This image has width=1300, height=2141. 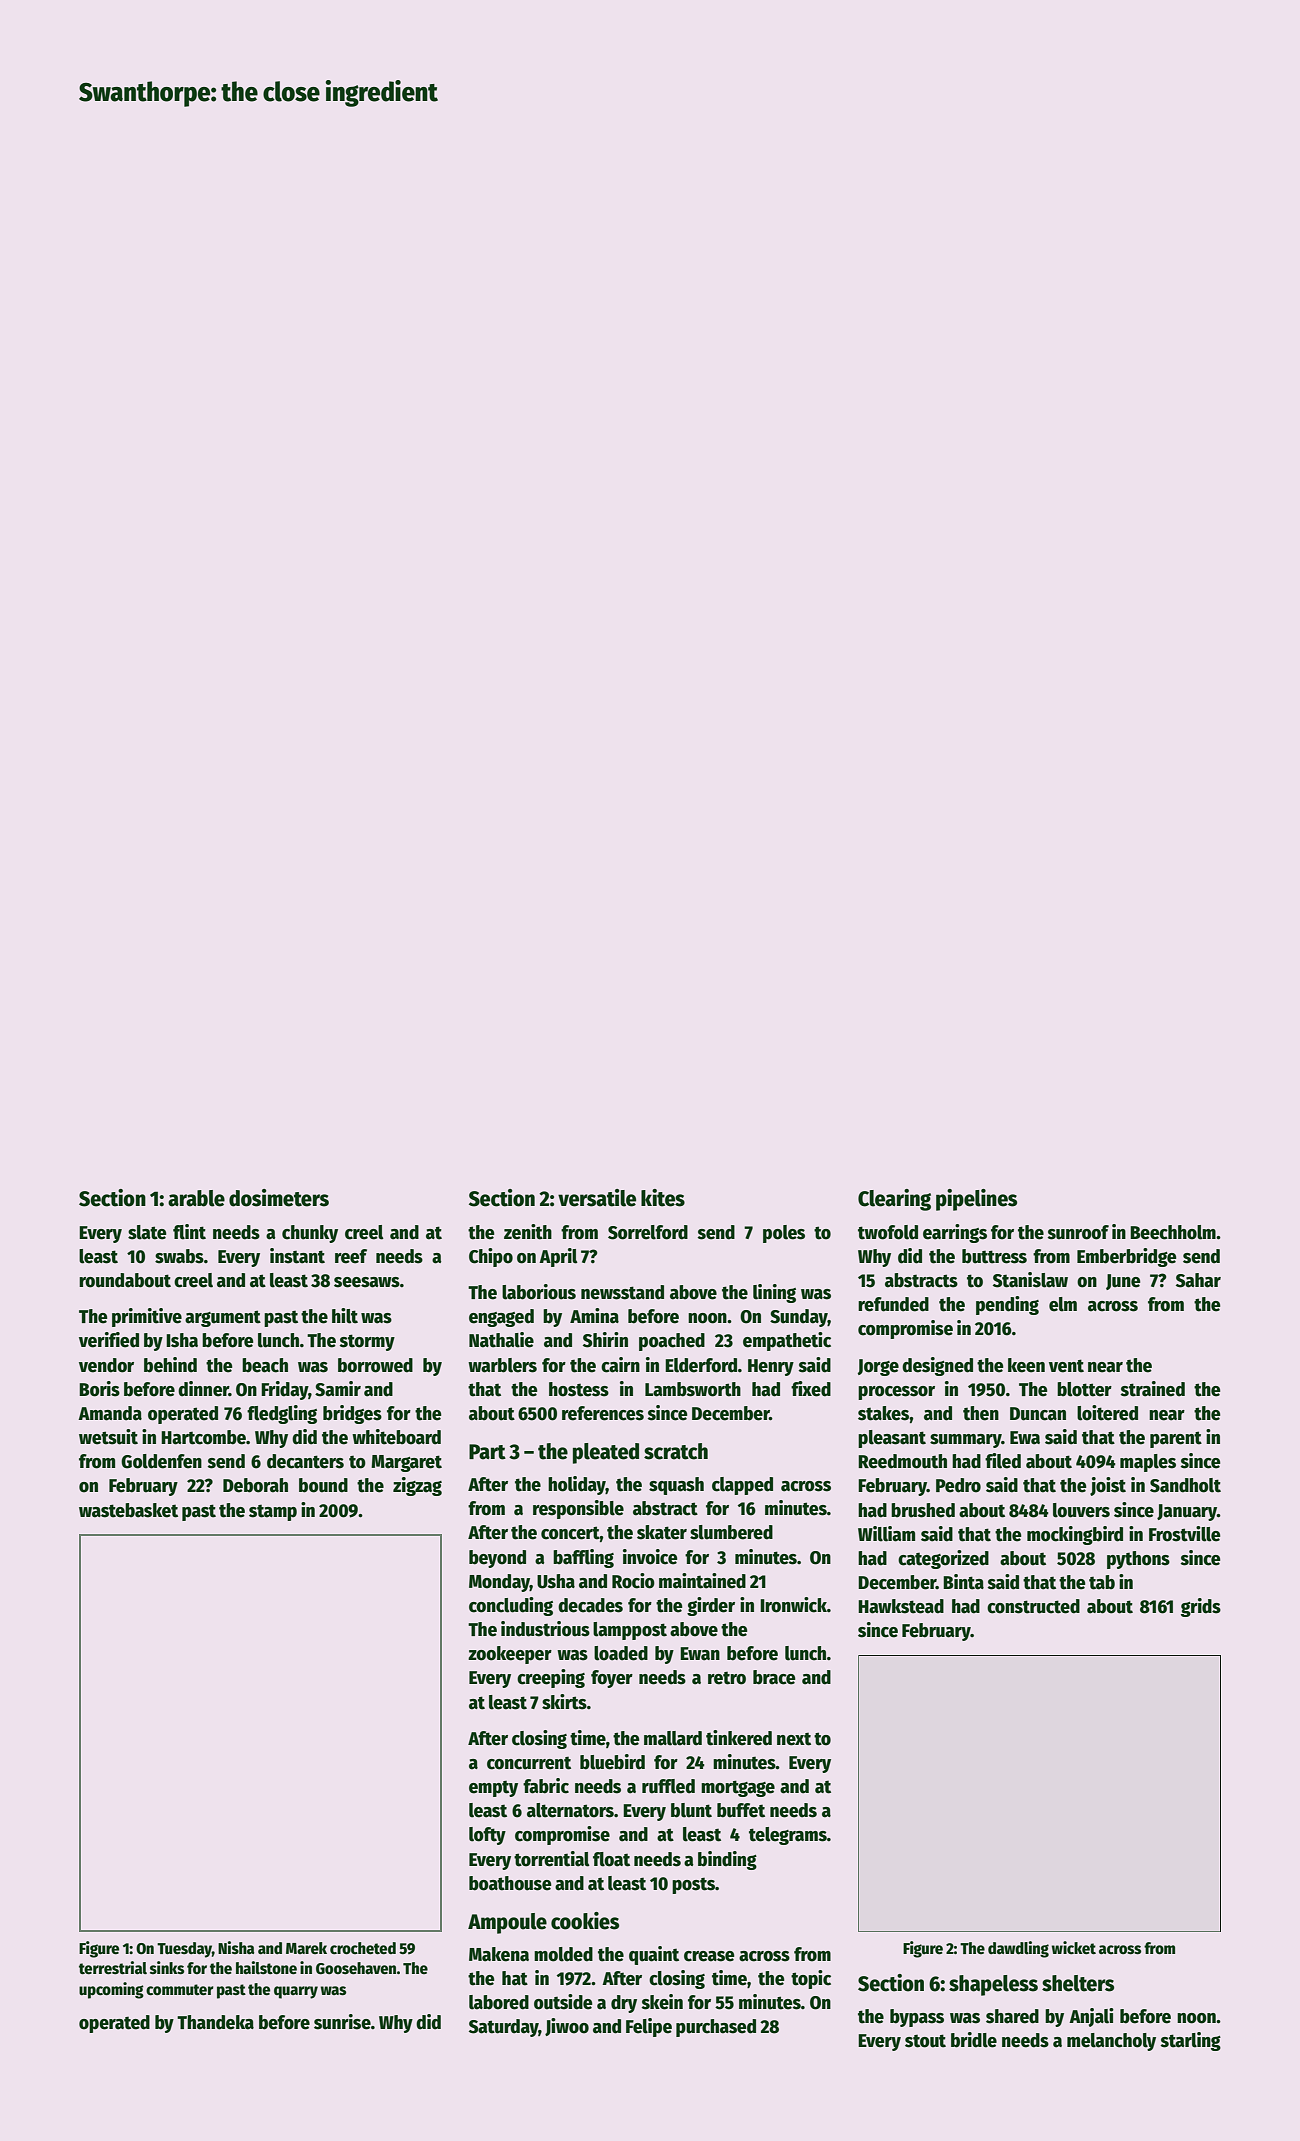 What do you see at coordinates (215, 2022) in the image?
I see `Thandeka` at bounding box center [215, 2022].
